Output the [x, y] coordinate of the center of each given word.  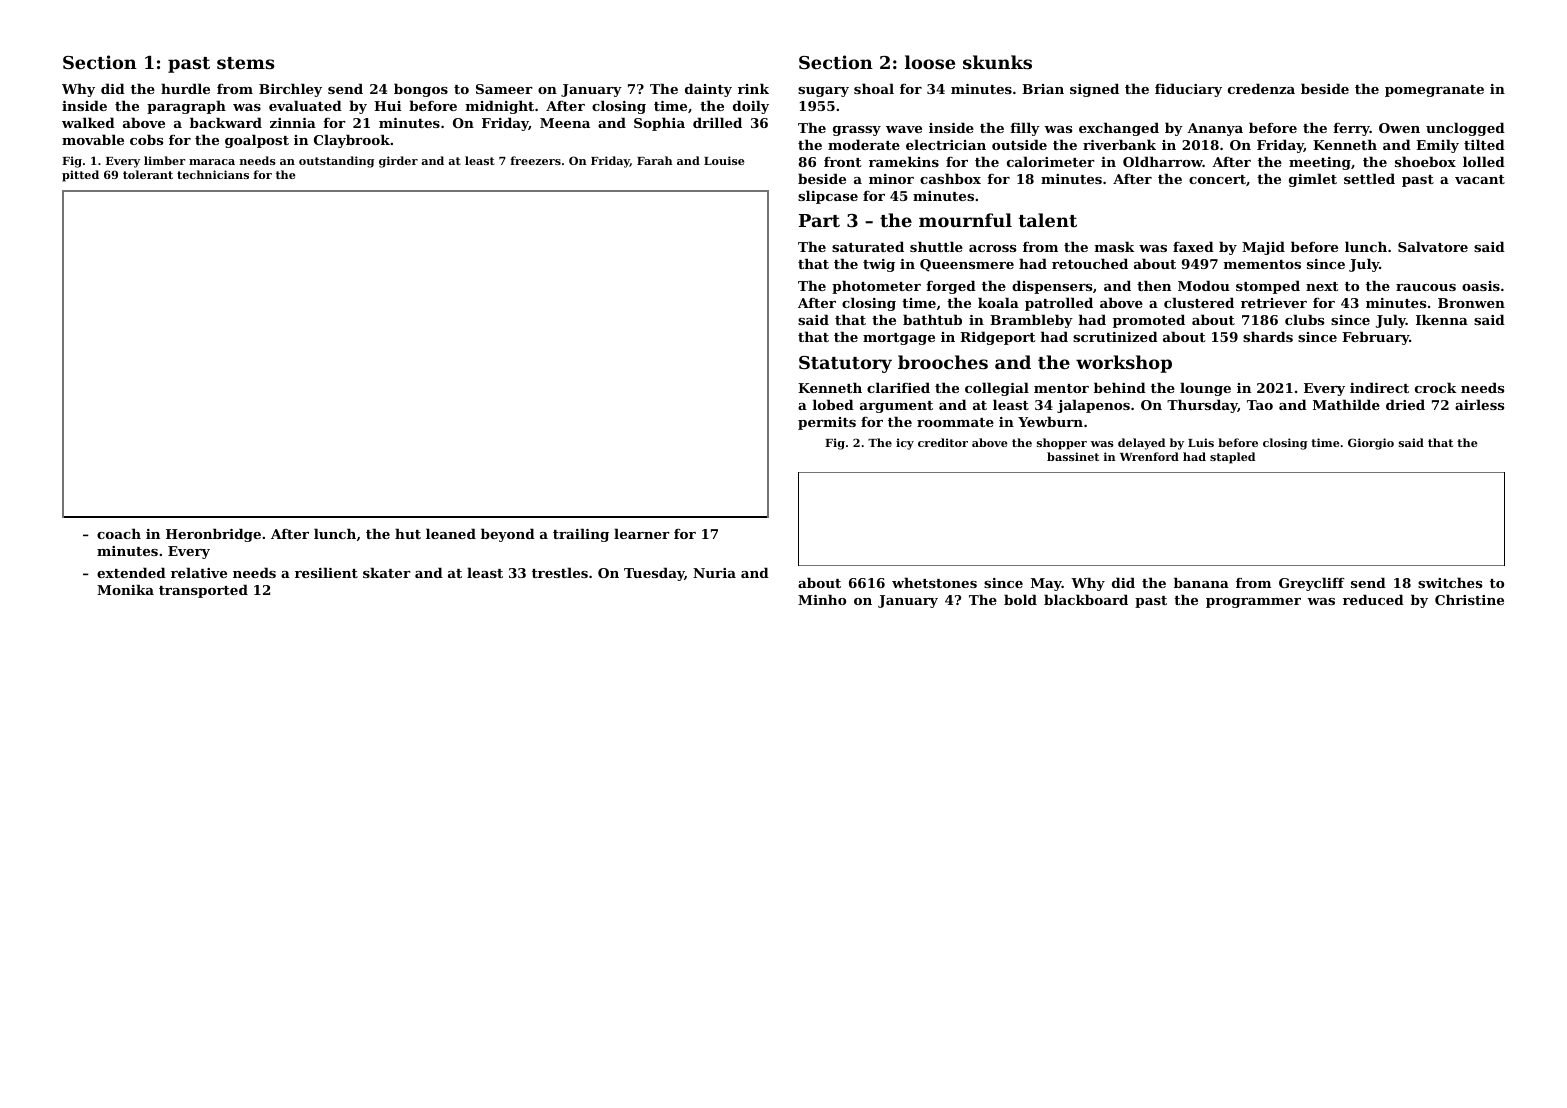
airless [1479, 404]
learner [642, 533]
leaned [451, 533]
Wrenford [1149, 456]
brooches [943, 362]
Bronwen [1471, 303]
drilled [717, 122]
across [992, 248]
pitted [80, 176]
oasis [1481, 286]
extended [131, 572]
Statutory [845, 364]
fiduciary [1188, 90]
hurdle [185, 88]
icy [905, 444]
